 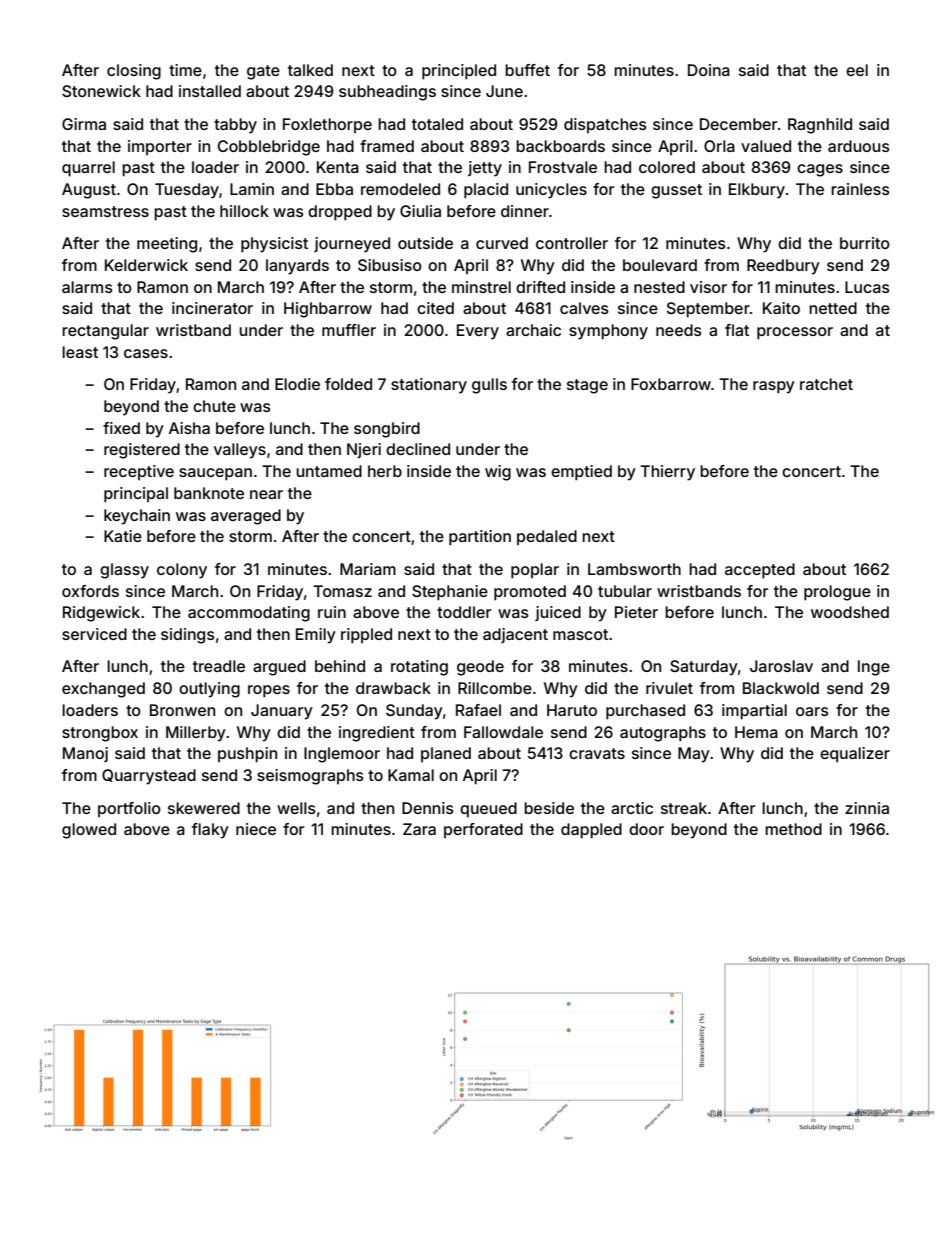 What do you see at coordinates (850, 612) in the screenshot?
I see `woodshed` at bounding box center [850, 612].
